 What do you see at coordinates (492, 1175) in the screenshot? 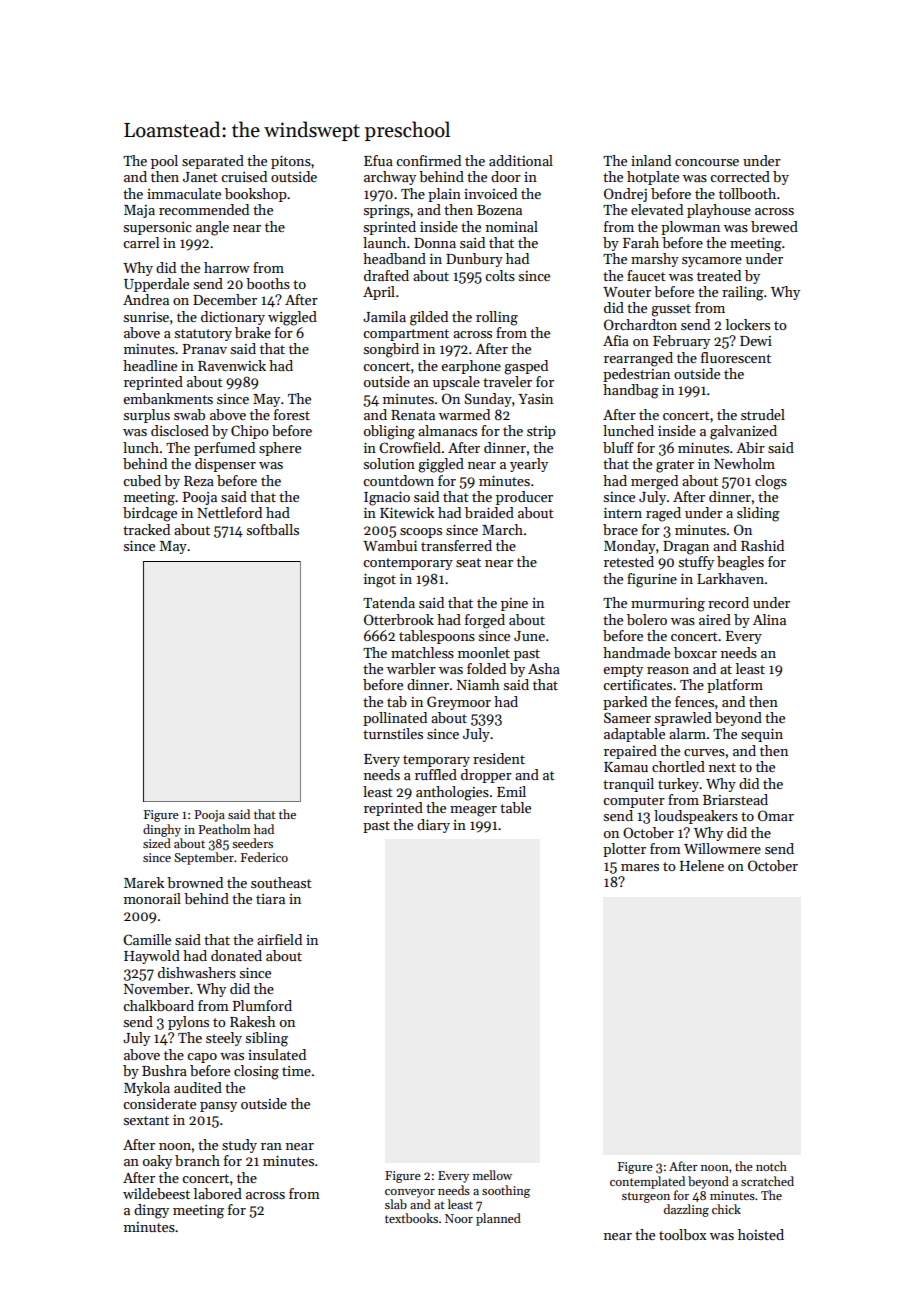
I see `mellow` at bounding box center [492, 1175].
